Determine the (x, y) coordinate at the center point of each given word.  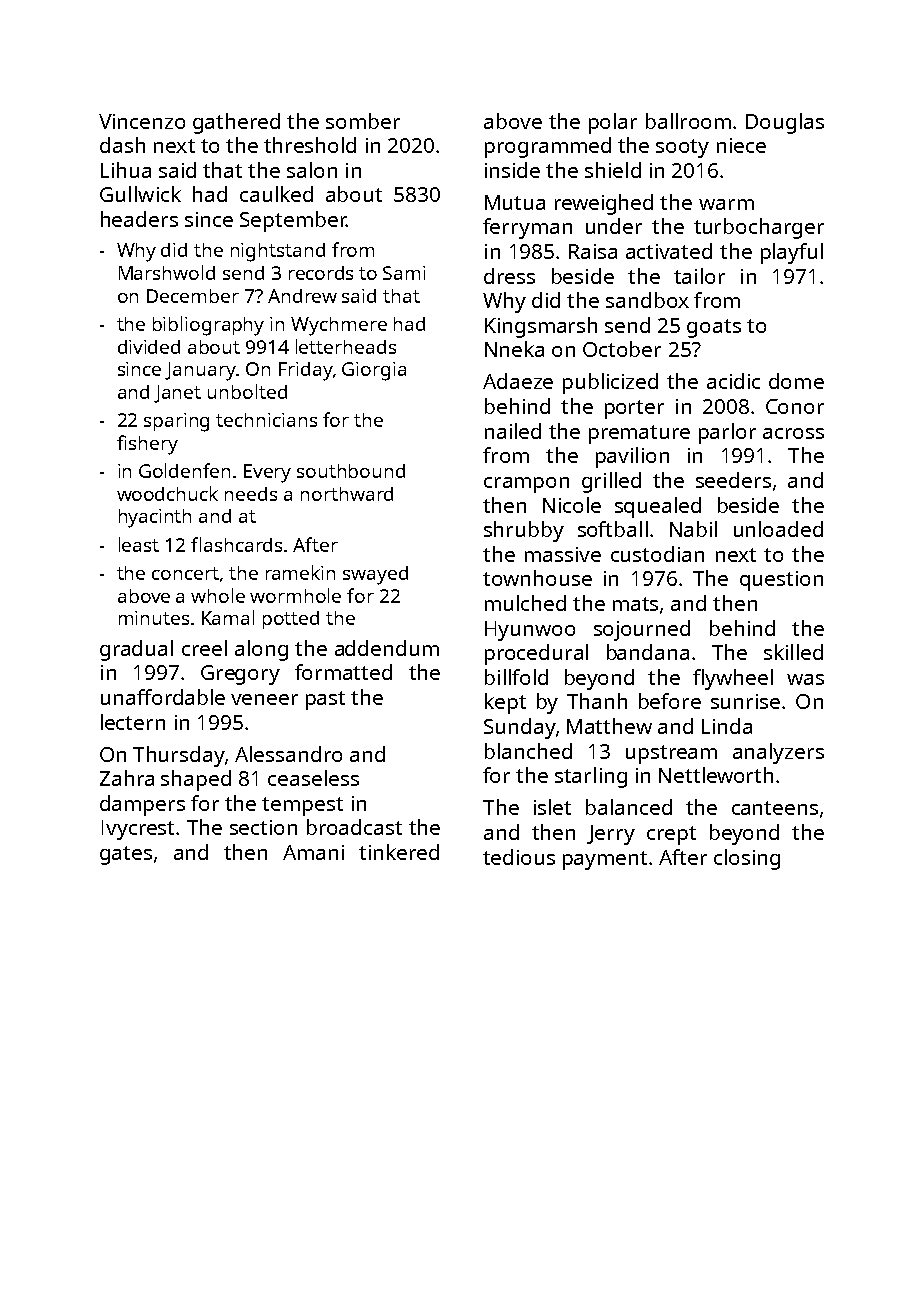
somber (363, 121)
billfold (516, 677)
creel (204, 648)
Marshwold (167, 272)
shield (613, 170)
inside (512, 170)
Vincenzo (142, 121)
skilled (793, 652)
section (263, 827)
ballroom (688, 121)
